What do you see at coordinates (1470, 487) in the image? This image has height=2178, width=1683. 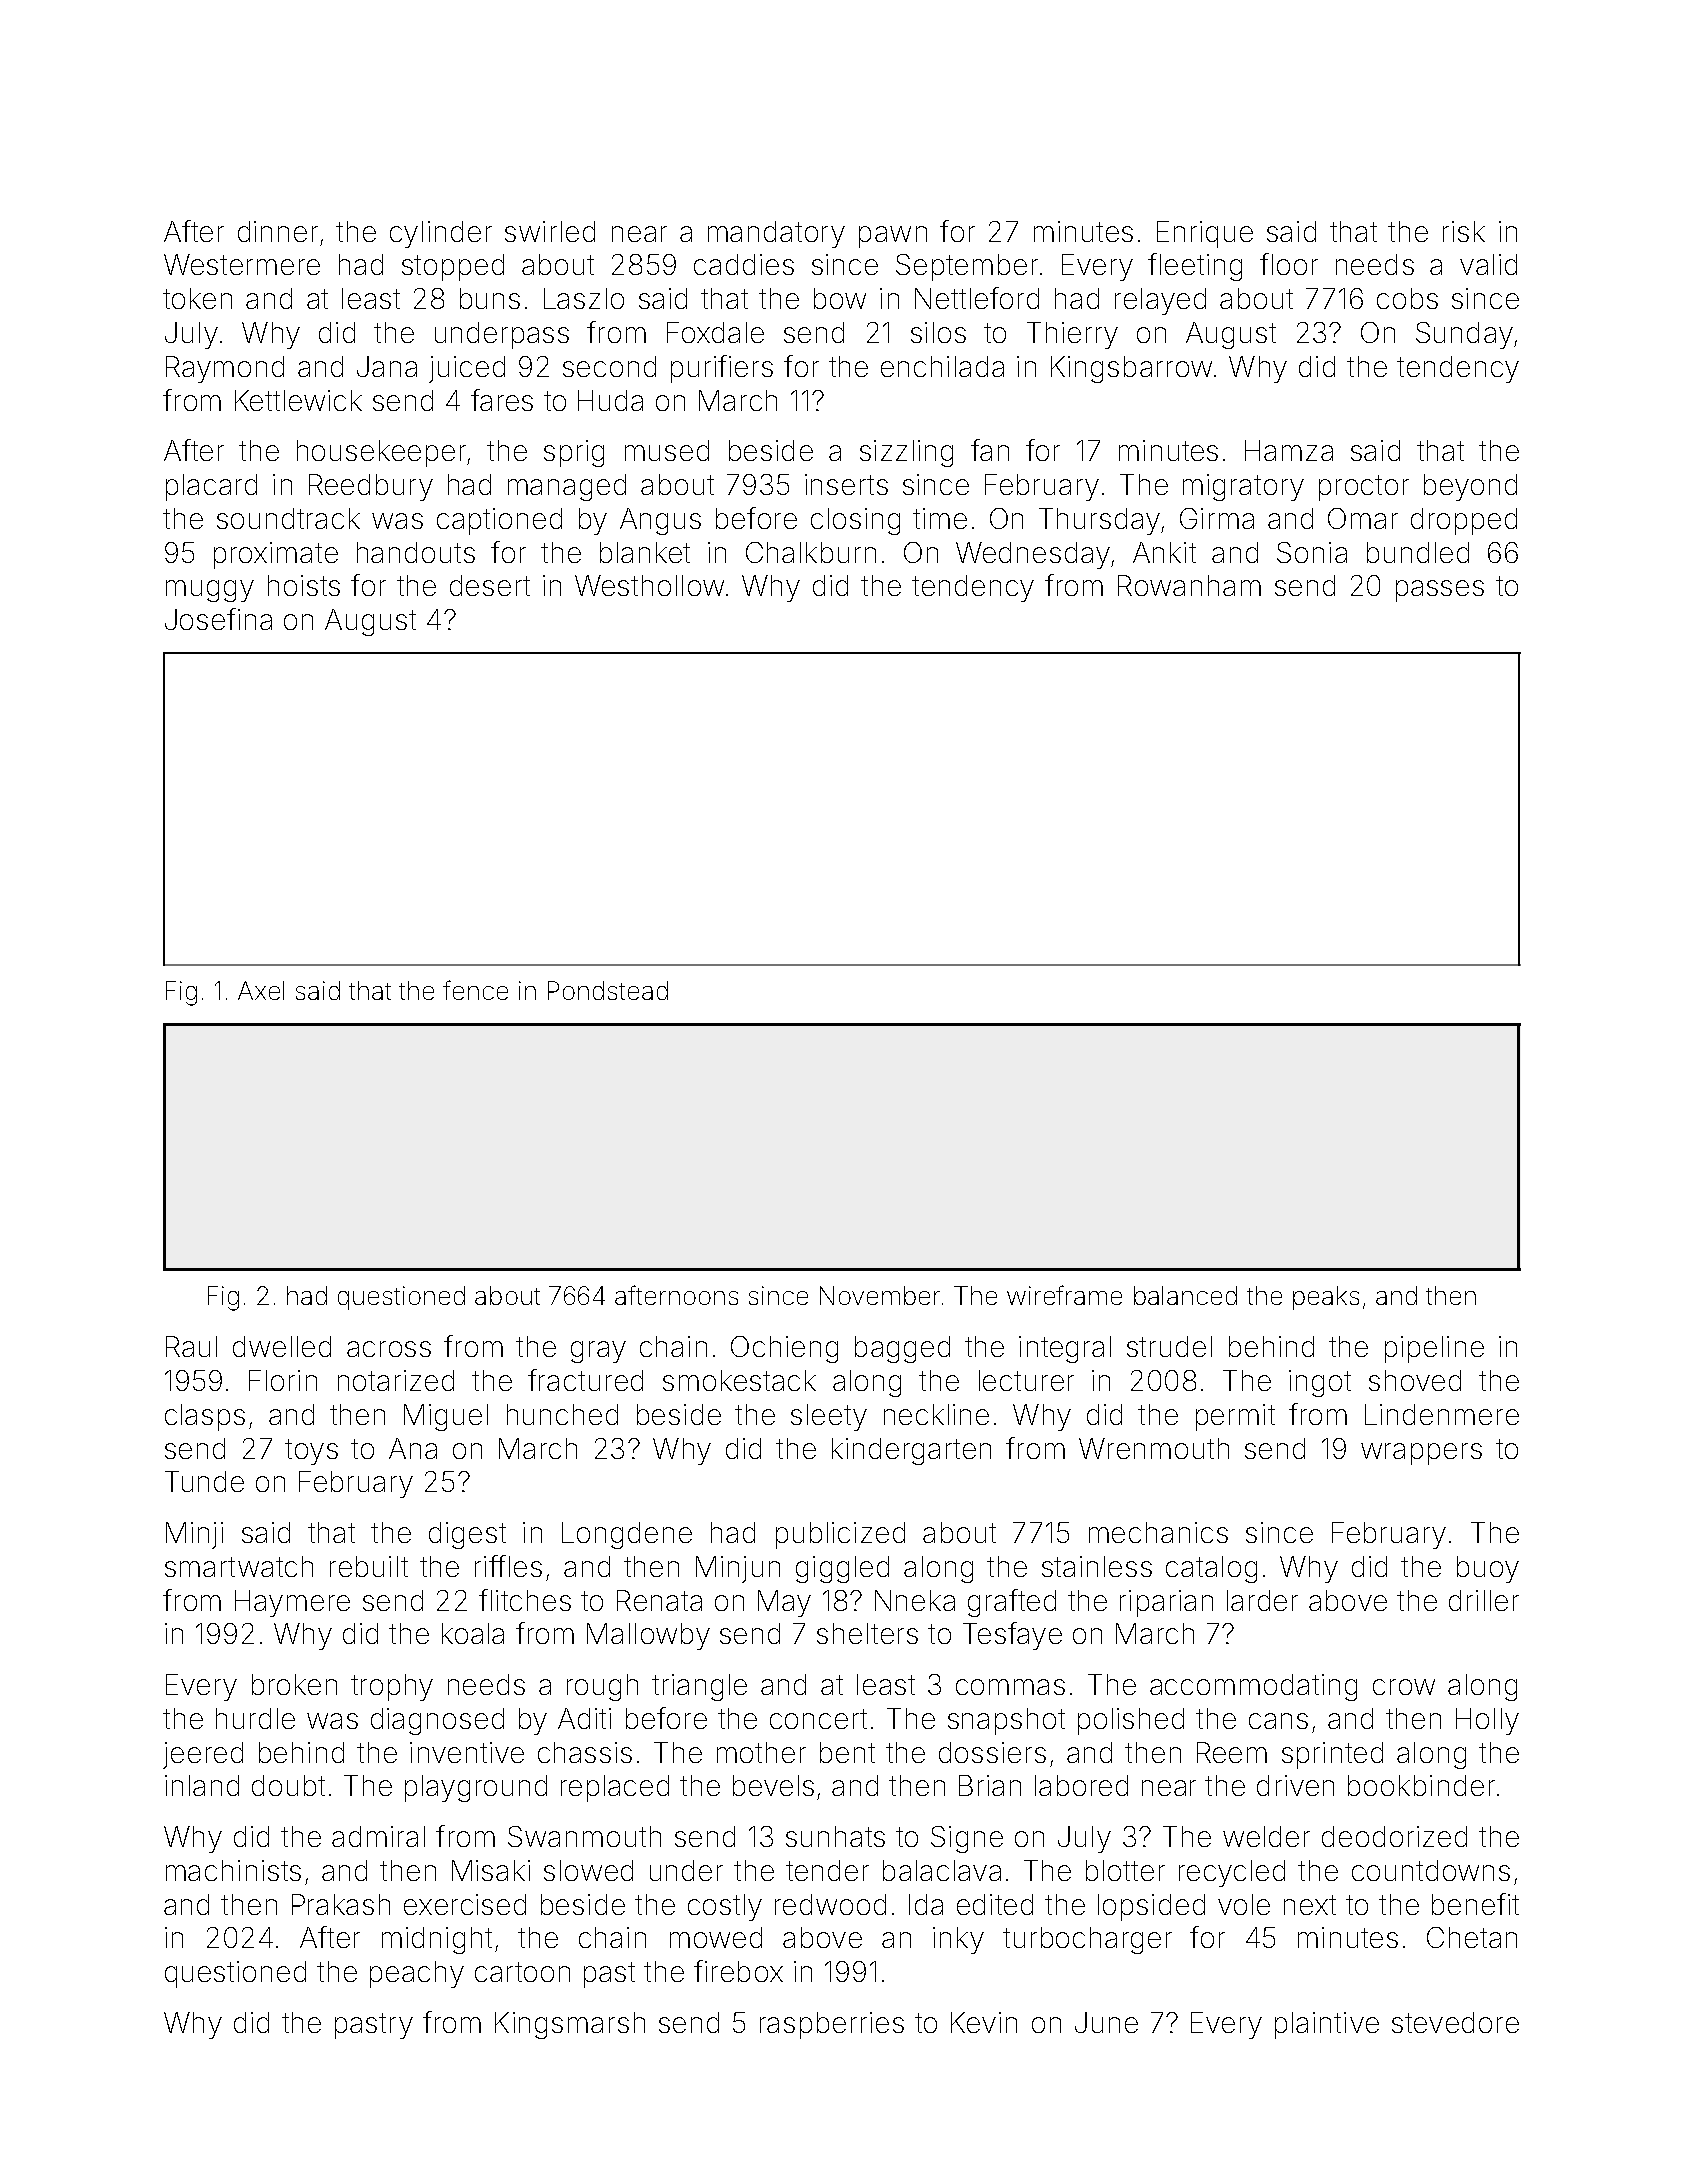 I see `beyond` at bounding box center [1470, 487].
